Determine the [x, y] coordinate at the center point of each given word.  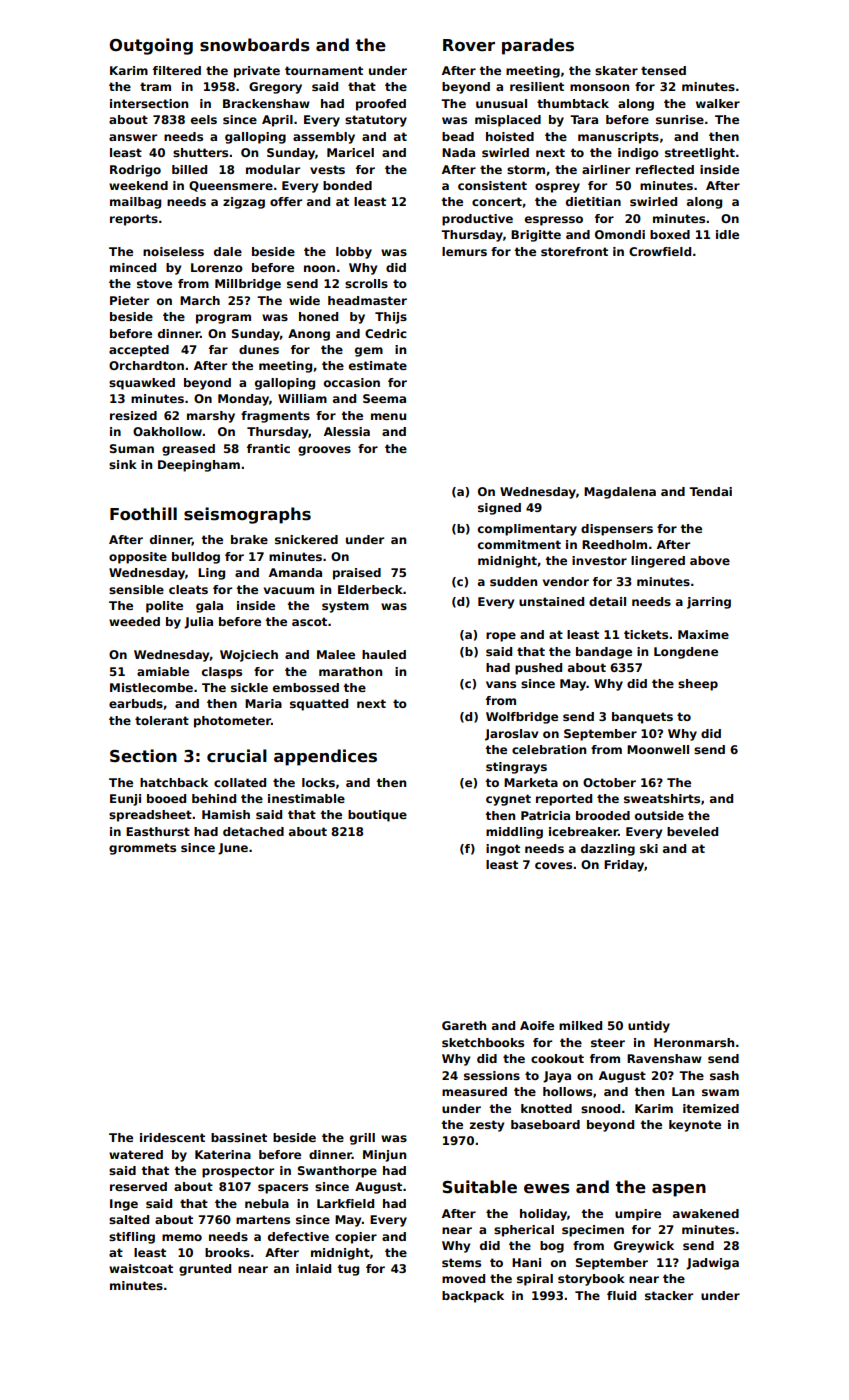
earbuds [136, 703]
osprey [557, 188]
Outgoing [151, 46]
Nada [458, 152]
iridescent [172, 1137]
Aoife [537, 1025]
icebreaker [583, 831]
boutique [377, 816]
